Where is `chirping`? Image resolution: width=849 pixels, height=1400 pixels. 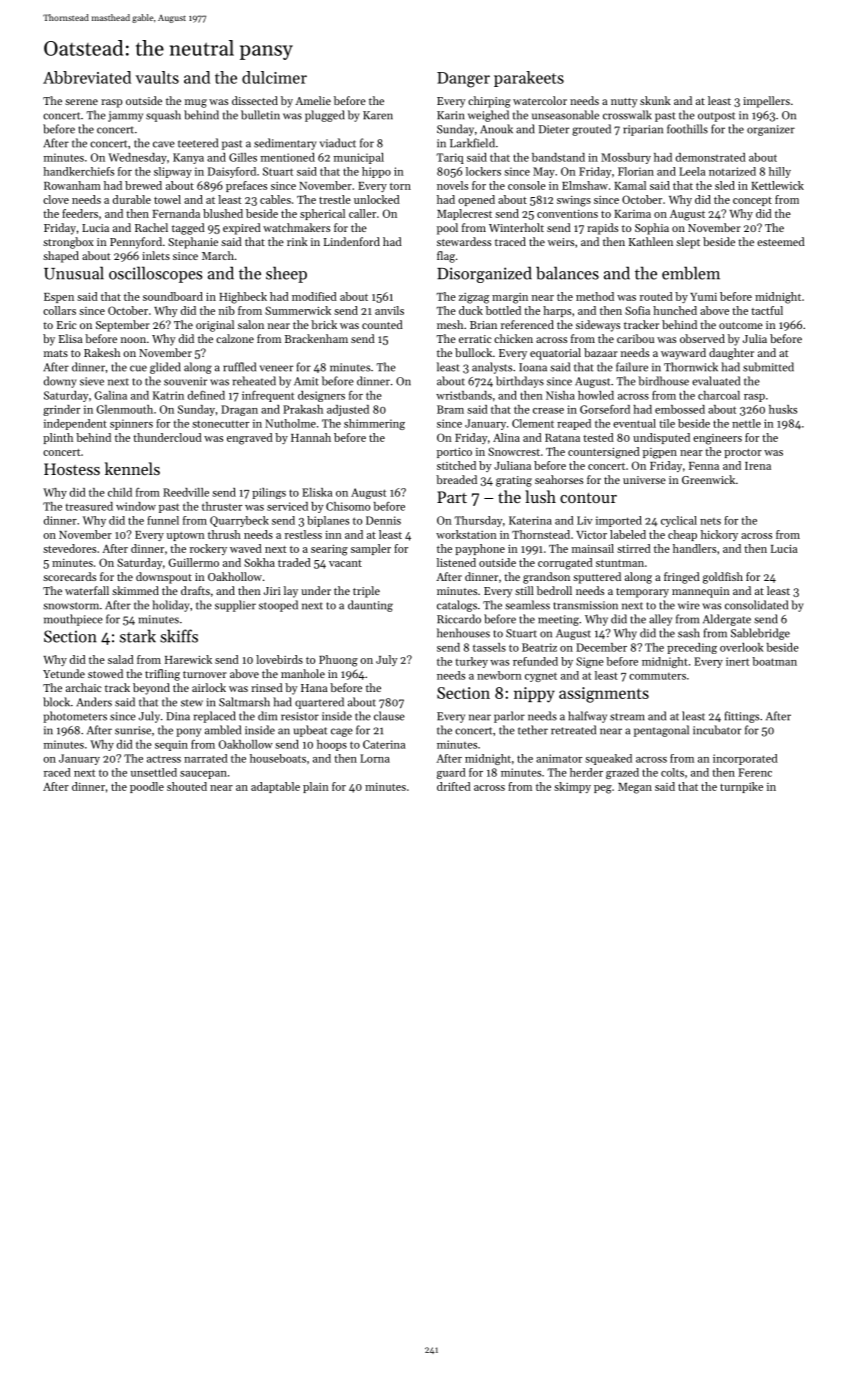
chirping is located at coordinates (489, 102).
